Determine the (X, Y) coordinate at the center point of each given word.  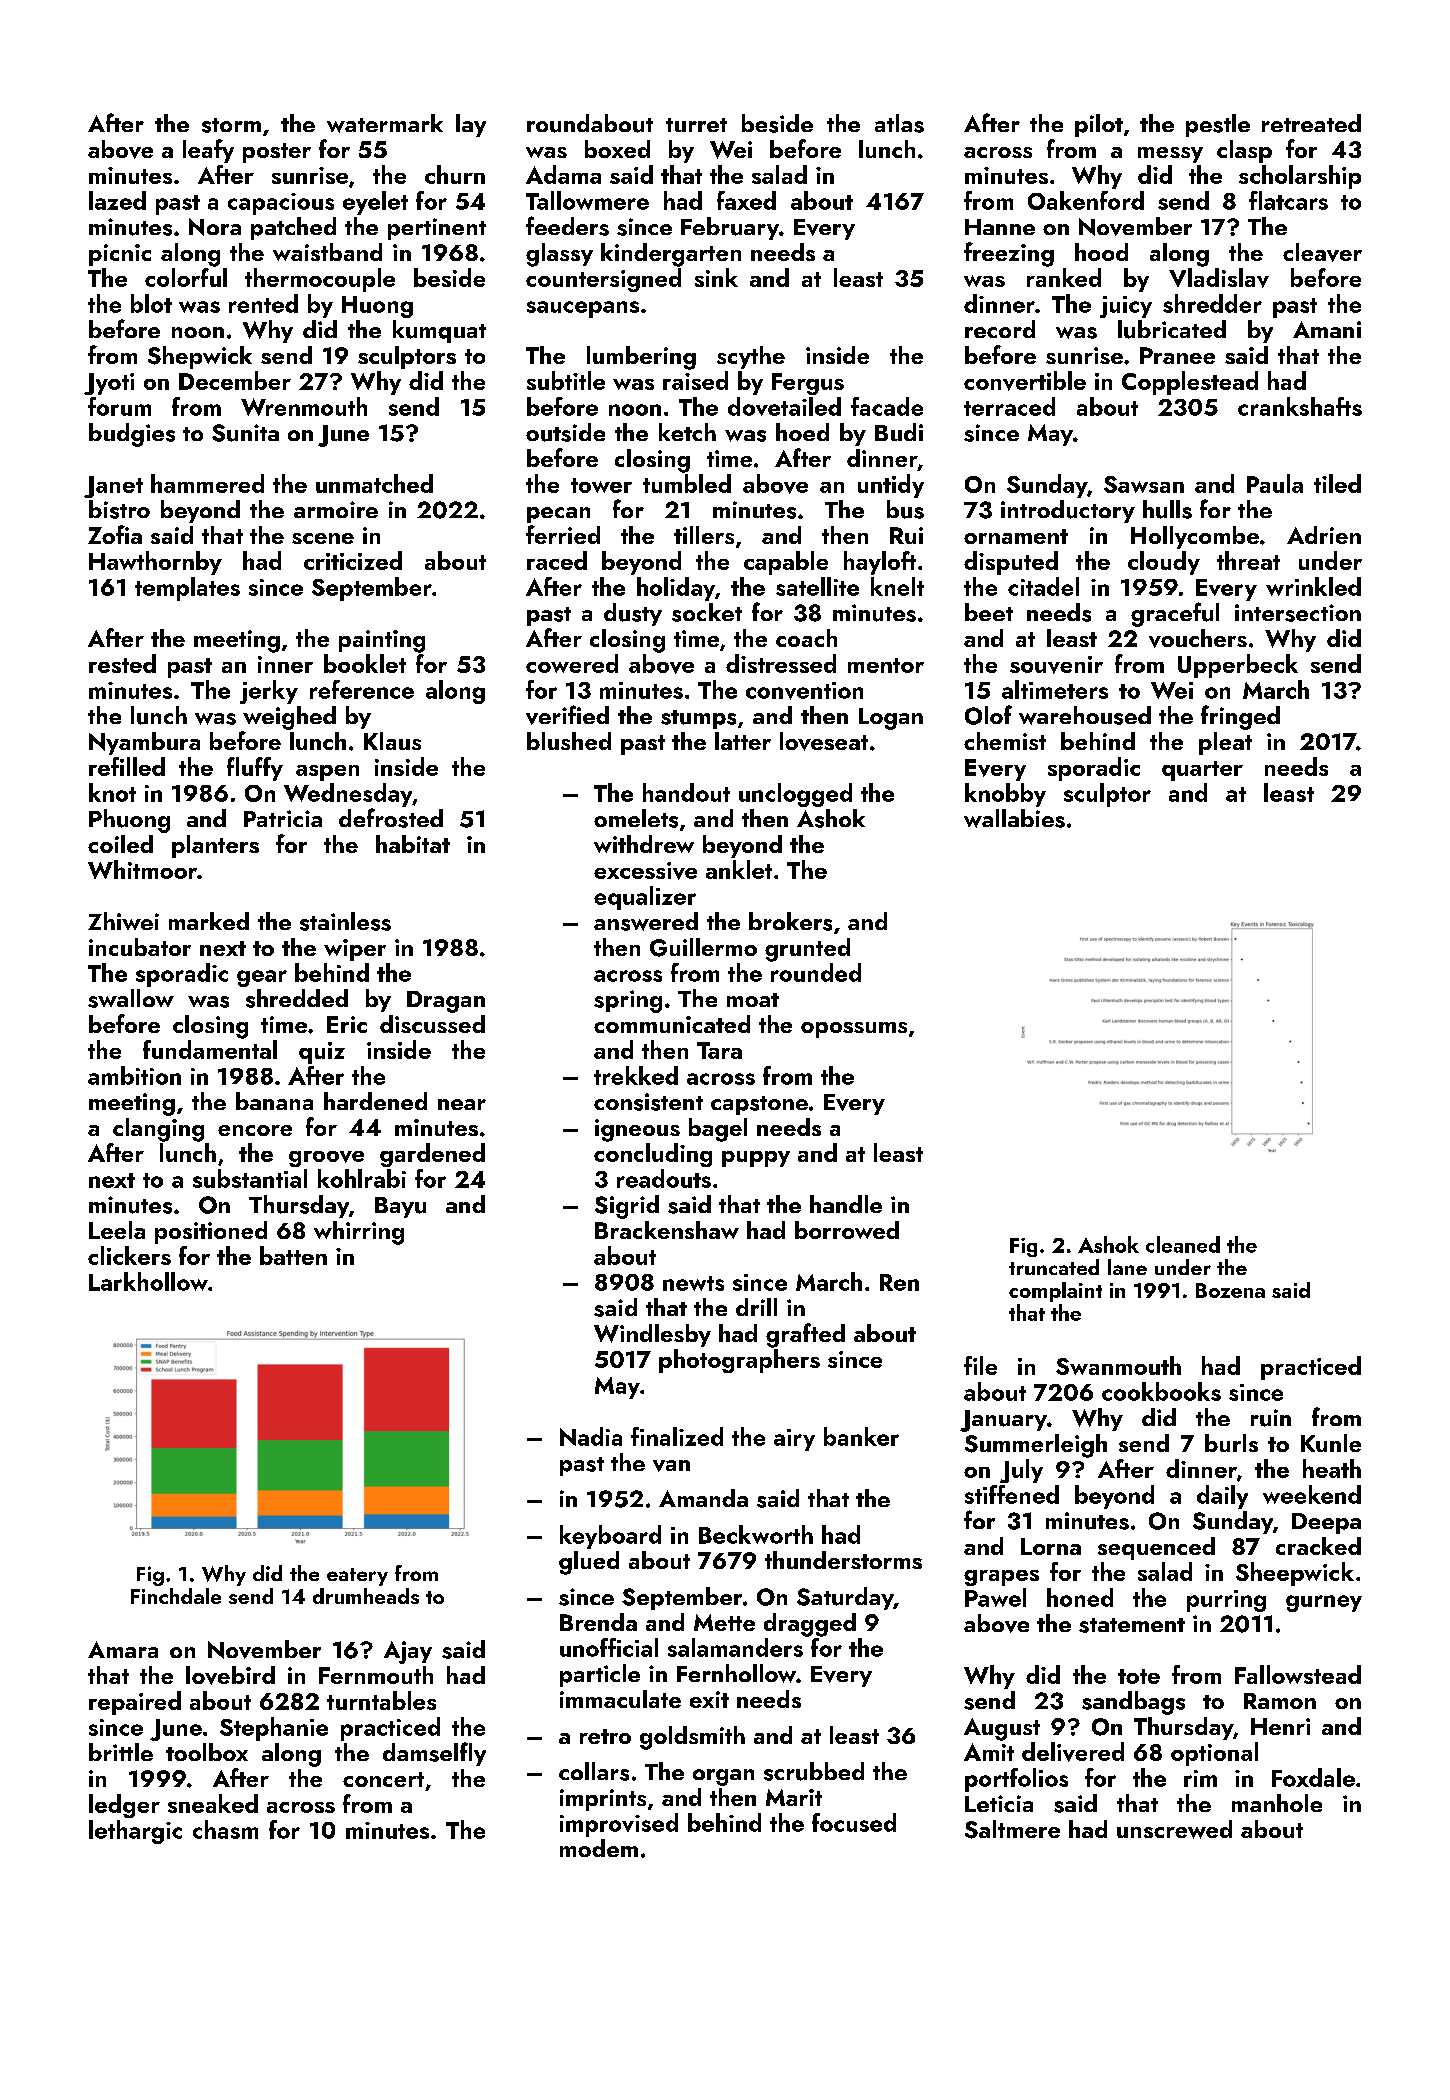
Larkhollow (148, 1281)
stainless (345, 921)
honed (1080, 1597)
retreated (1311, 123)
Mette (724, 1622)
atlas (899, 123)
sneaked (213, 1803)
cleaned (1183, 1244)
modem (599, 1848)
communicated (672, 1024)
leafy (208, 151)
